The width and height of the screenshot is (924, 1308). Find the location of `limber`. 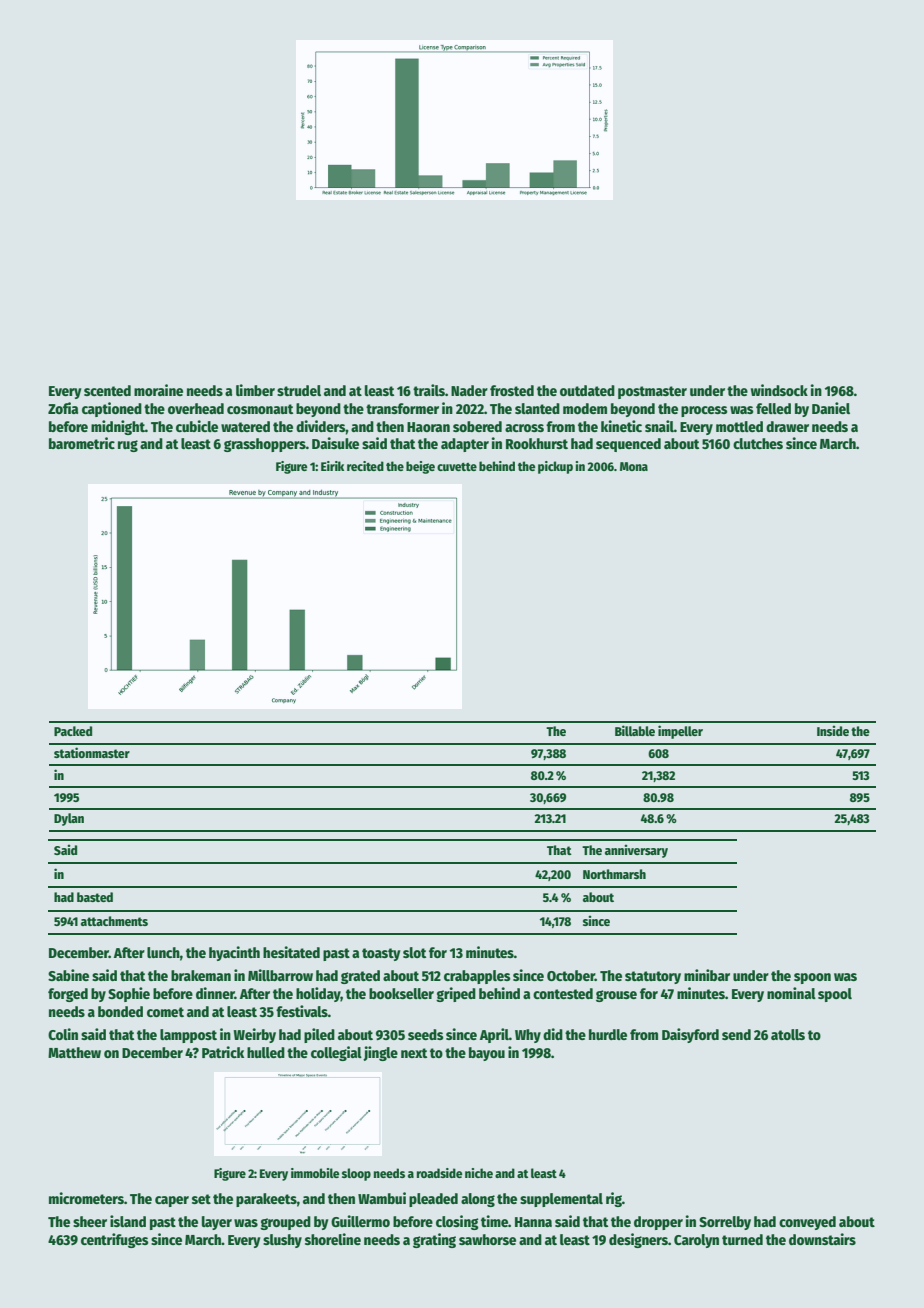

limber is located at coordinates (255, 390).
